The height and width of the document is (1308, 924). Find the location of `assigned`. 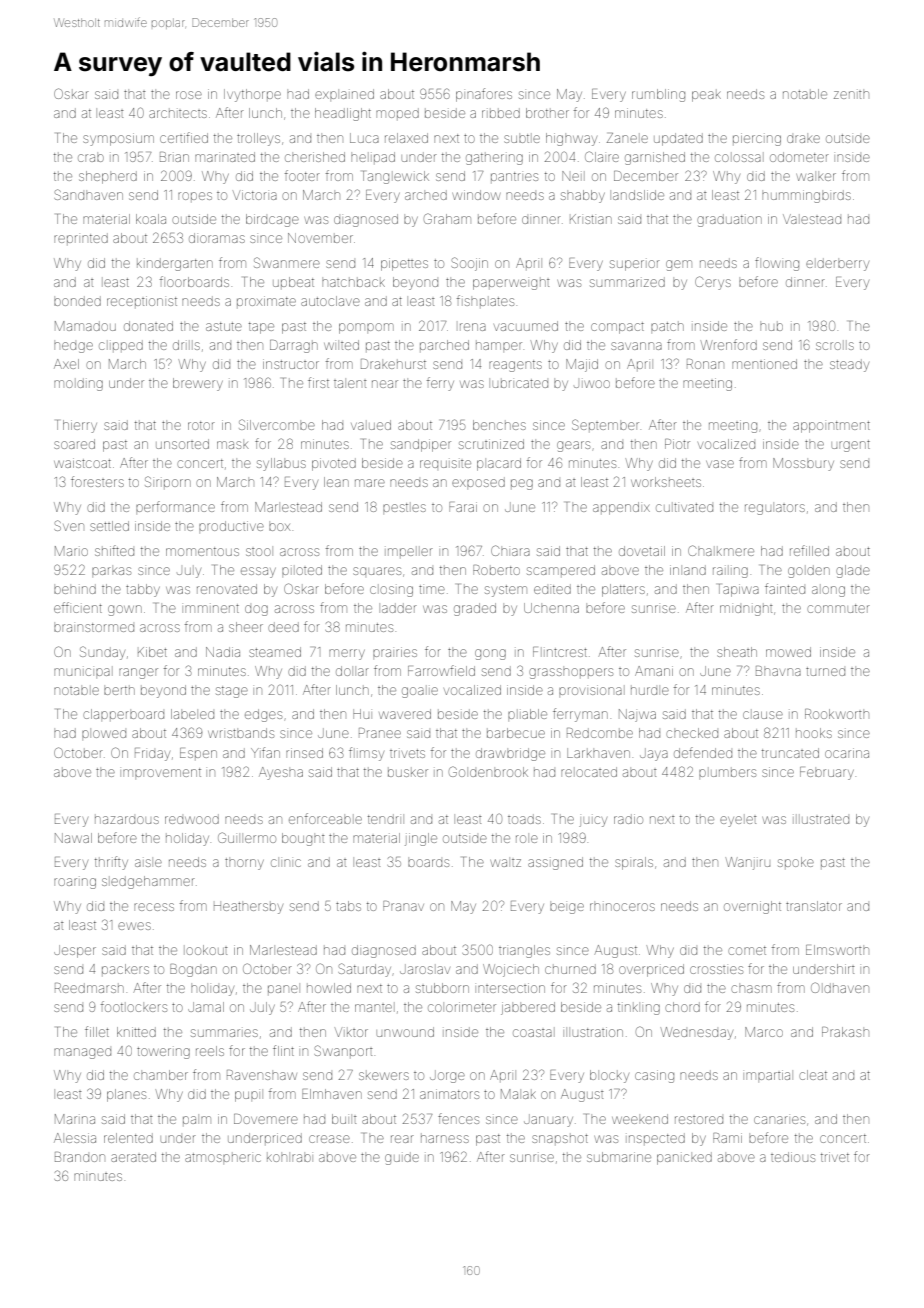

assigned is located at coordinates (555, 863).
